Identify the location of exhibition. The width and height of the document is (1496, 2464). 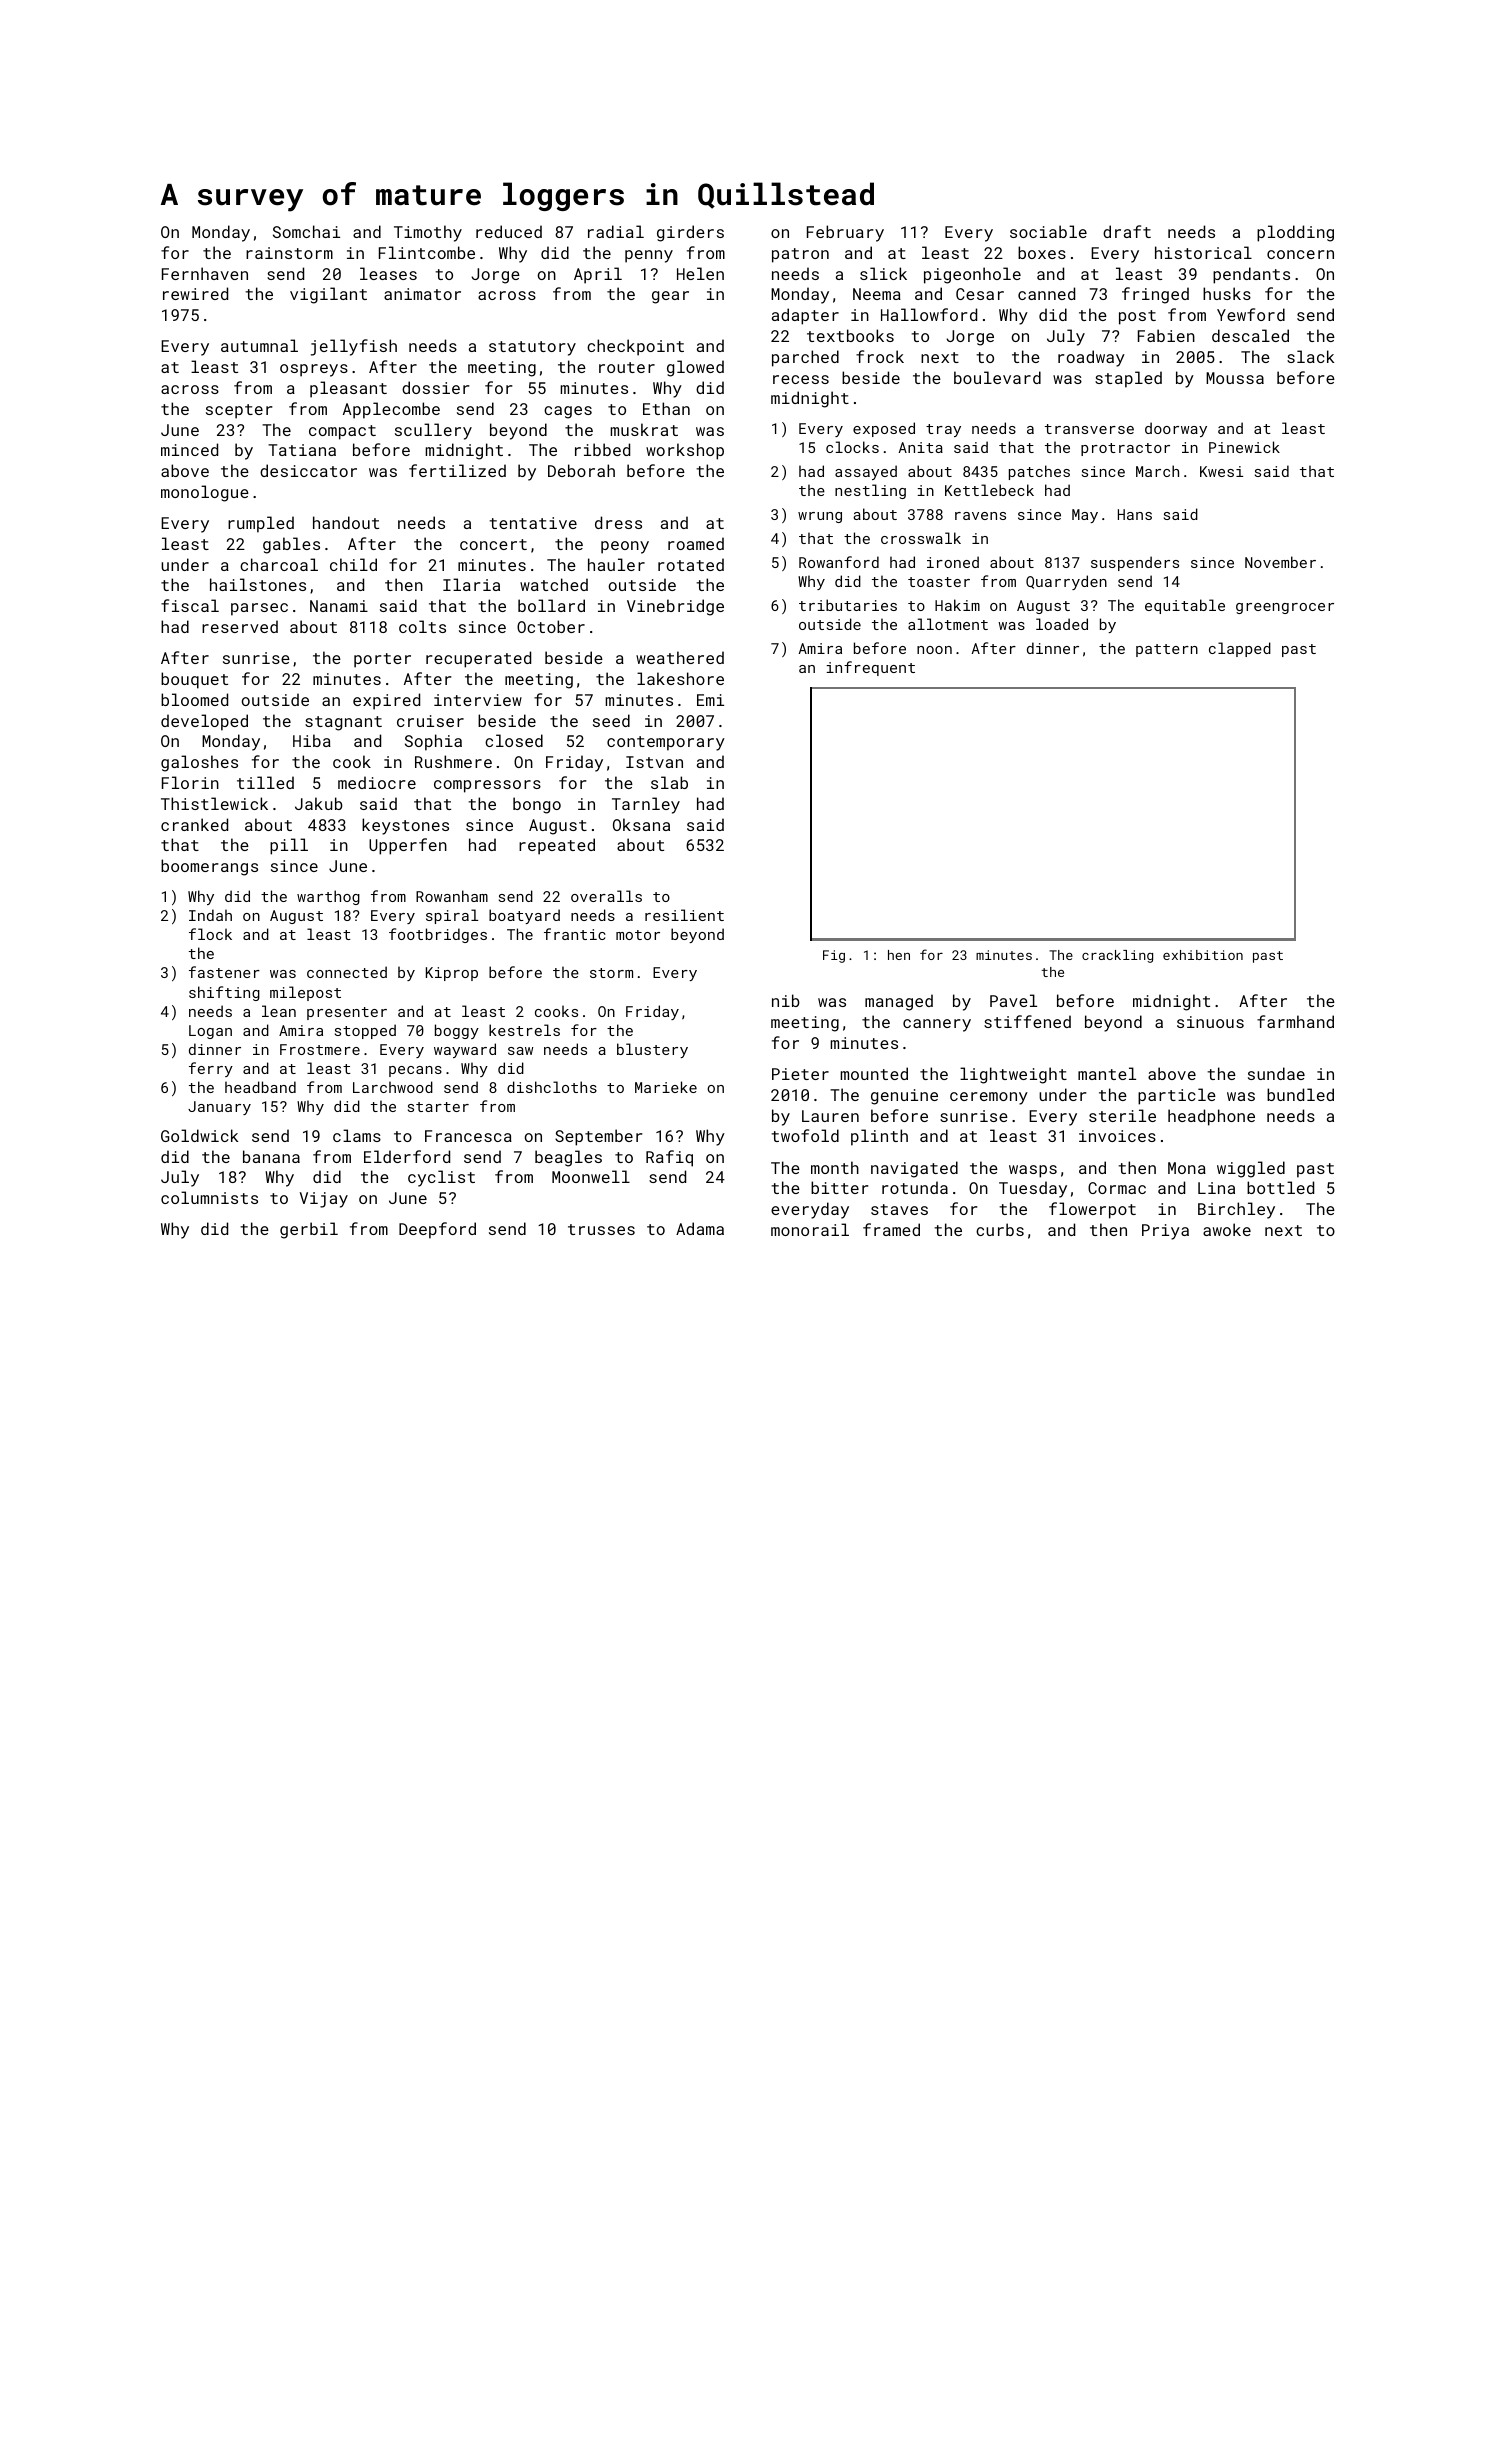
(1203, 955).
